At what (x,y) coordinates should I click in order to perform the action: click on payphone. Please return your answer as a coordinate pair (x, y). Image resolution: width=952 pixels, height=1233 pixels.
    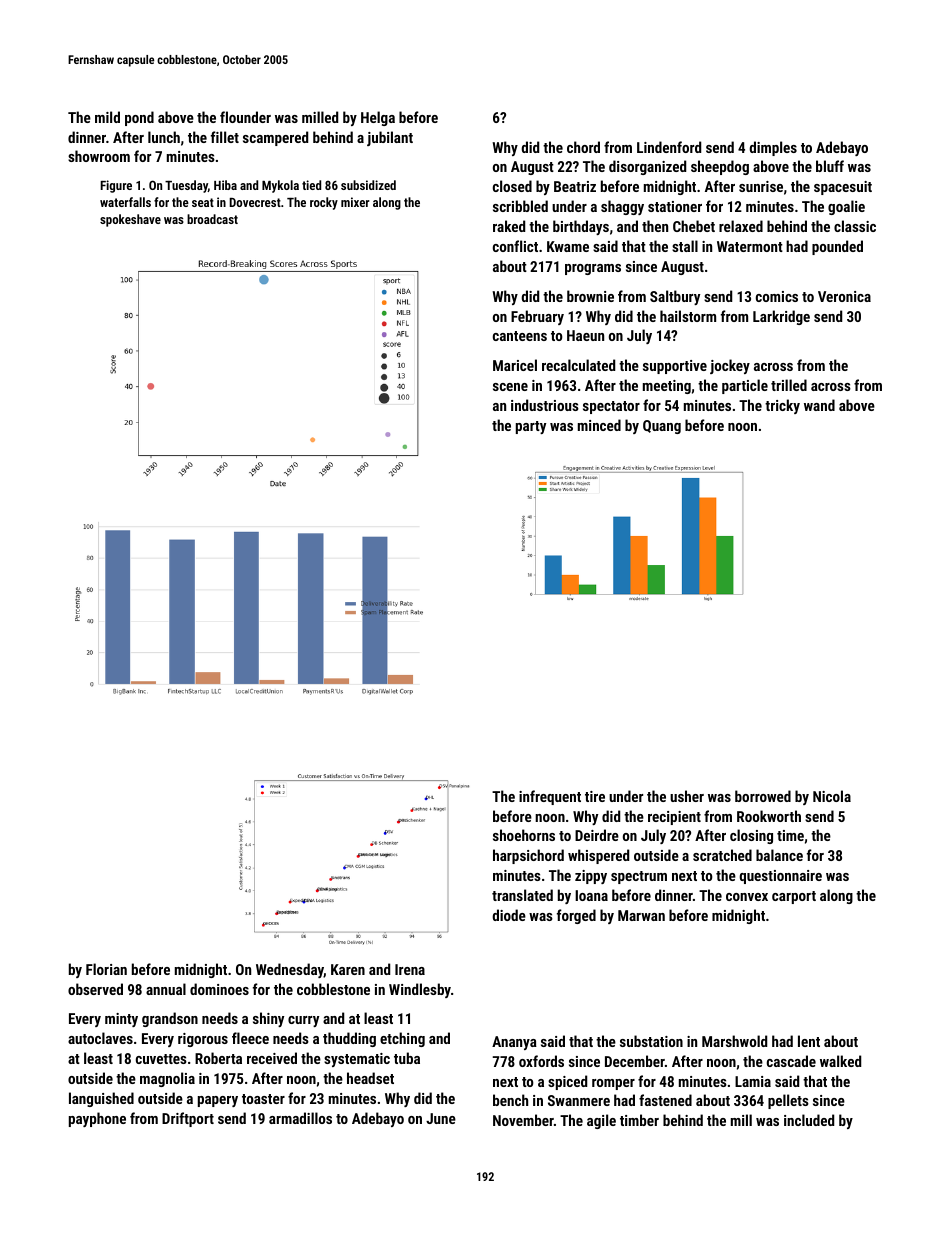
    Looking at the image, I should click on (97, 1119).
